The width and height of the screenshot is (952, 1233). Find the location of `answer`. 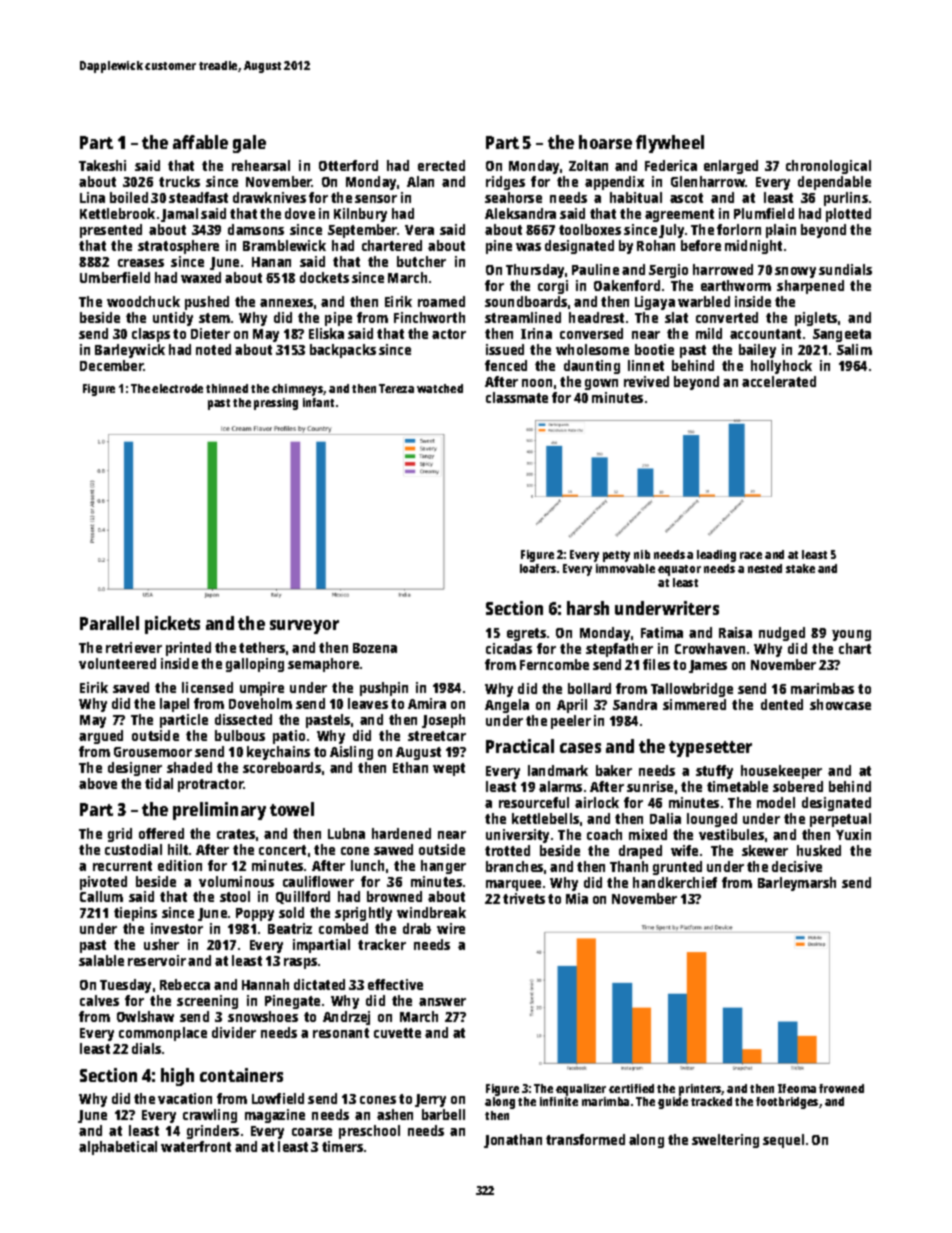

answer is located at coordinates (442, 1002).
